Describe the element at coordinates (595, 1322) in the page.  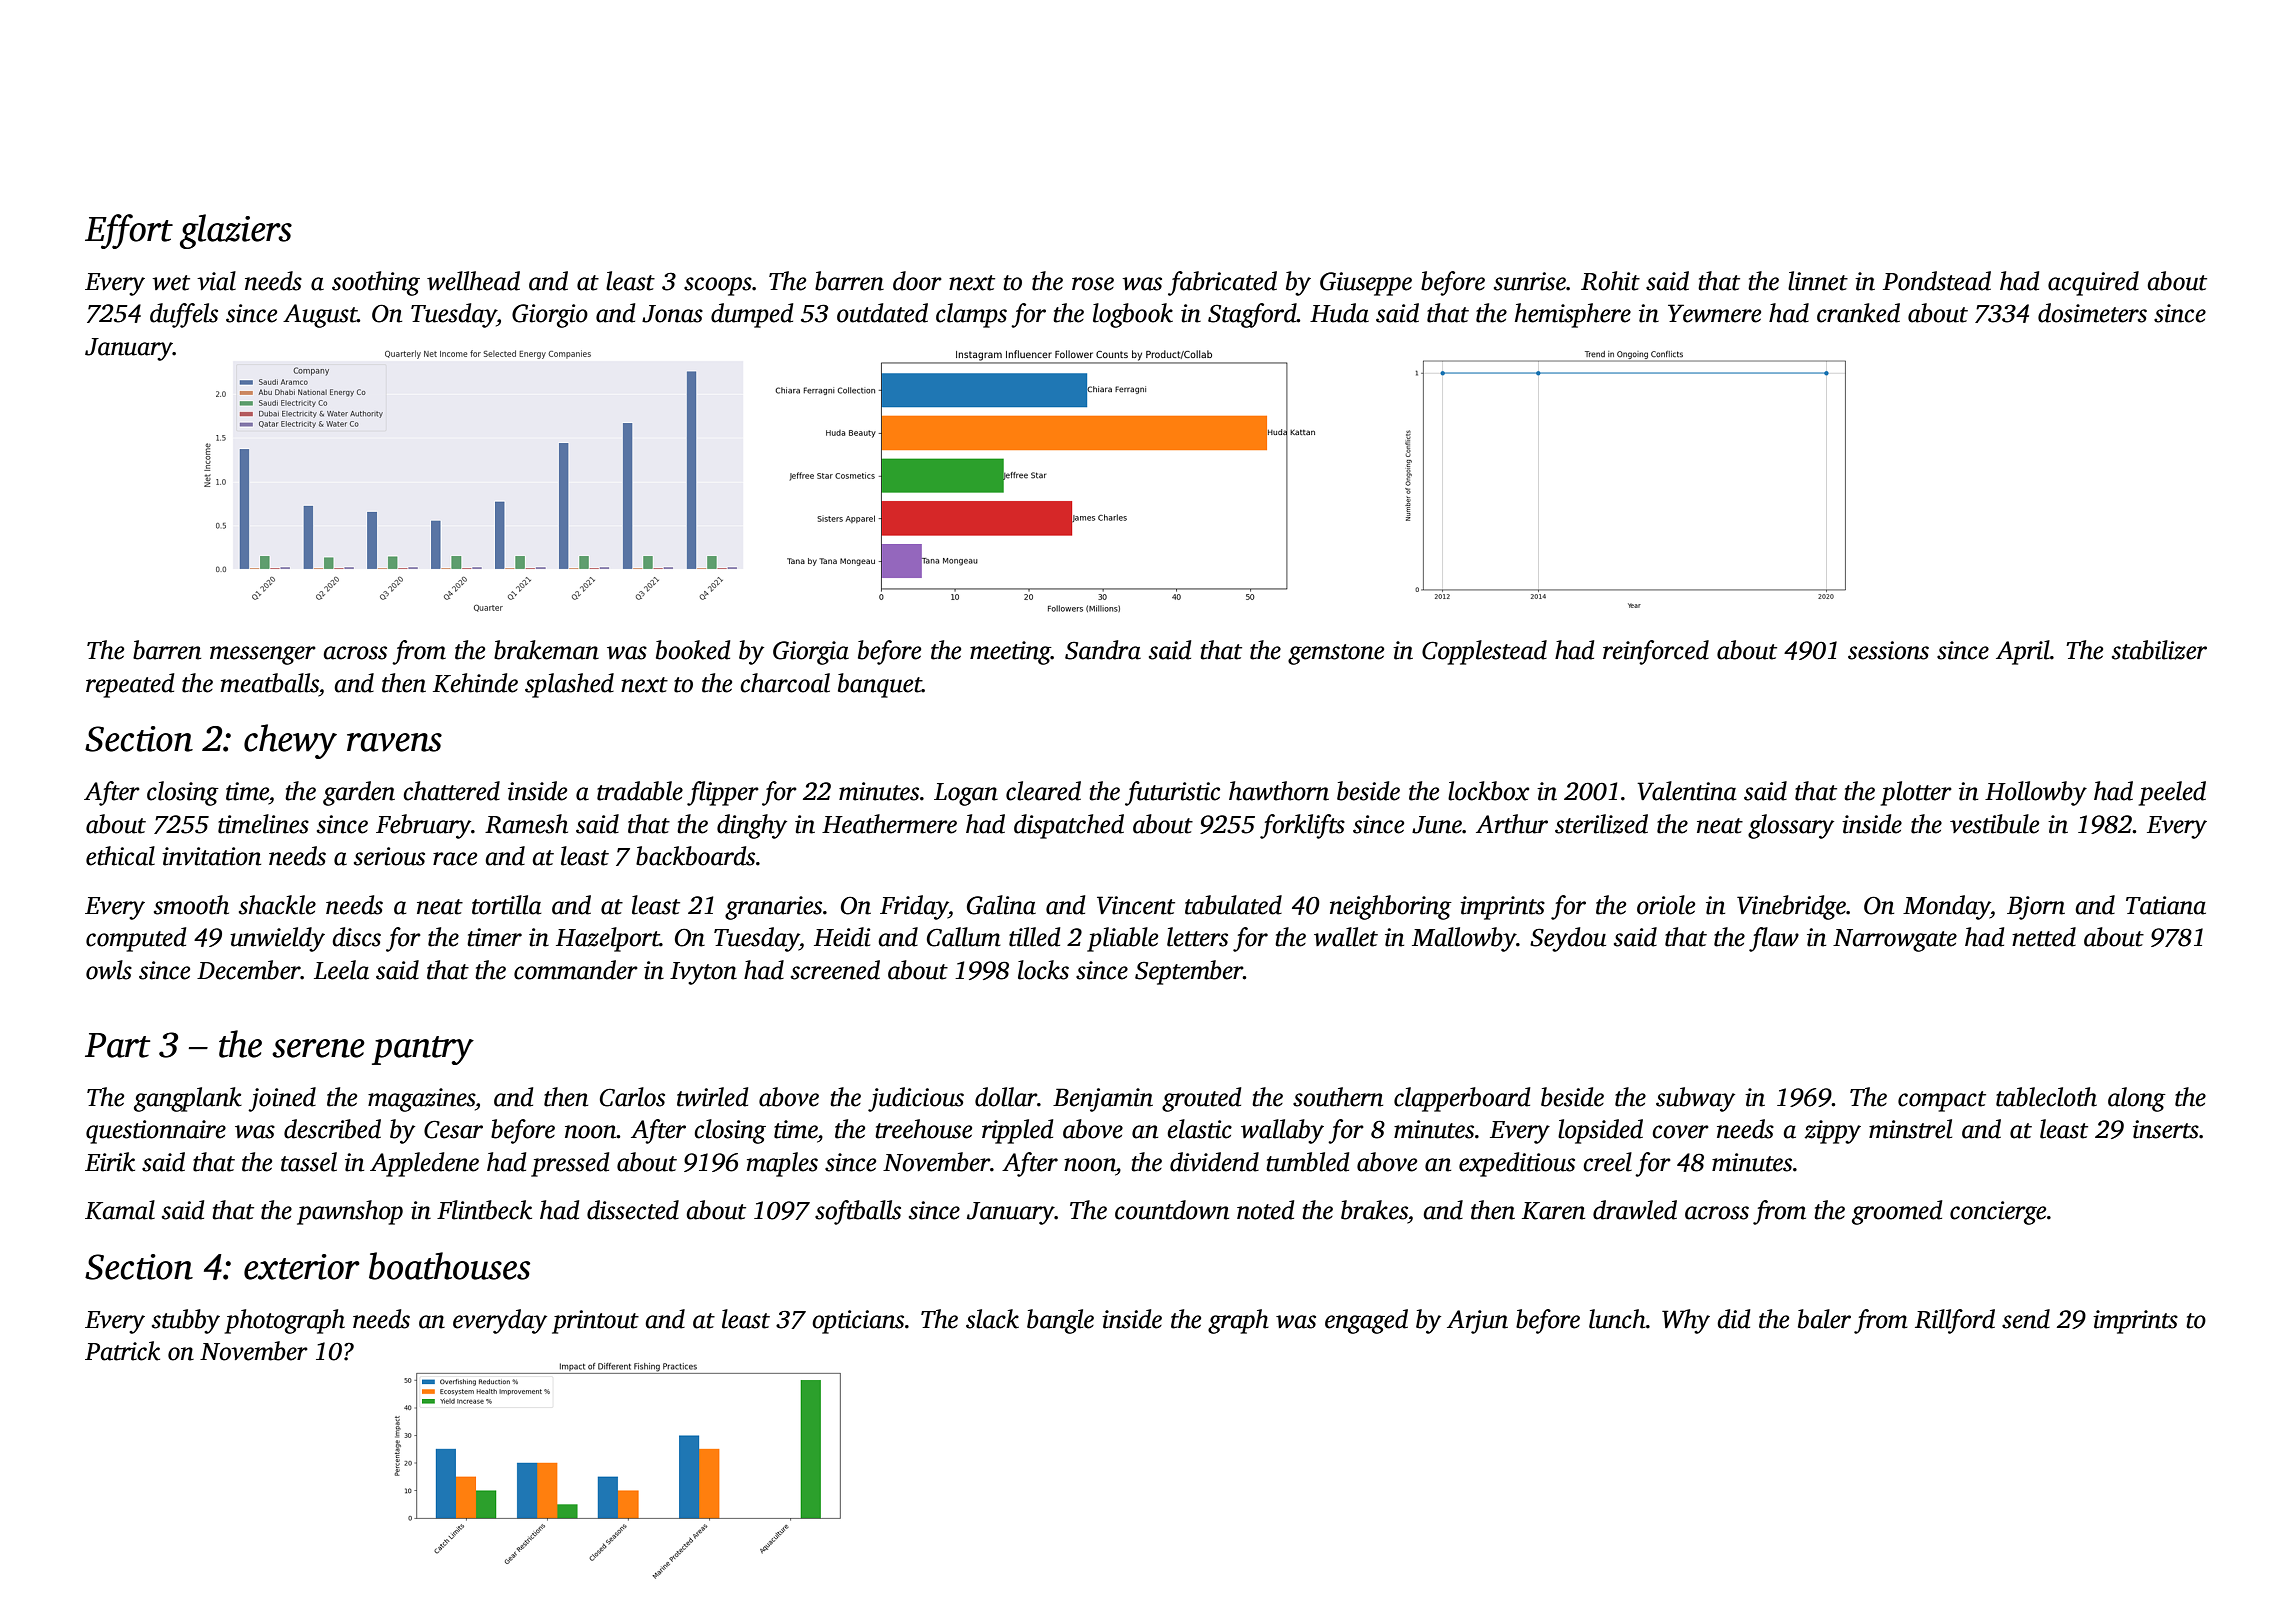
I see `printout` at that location.
